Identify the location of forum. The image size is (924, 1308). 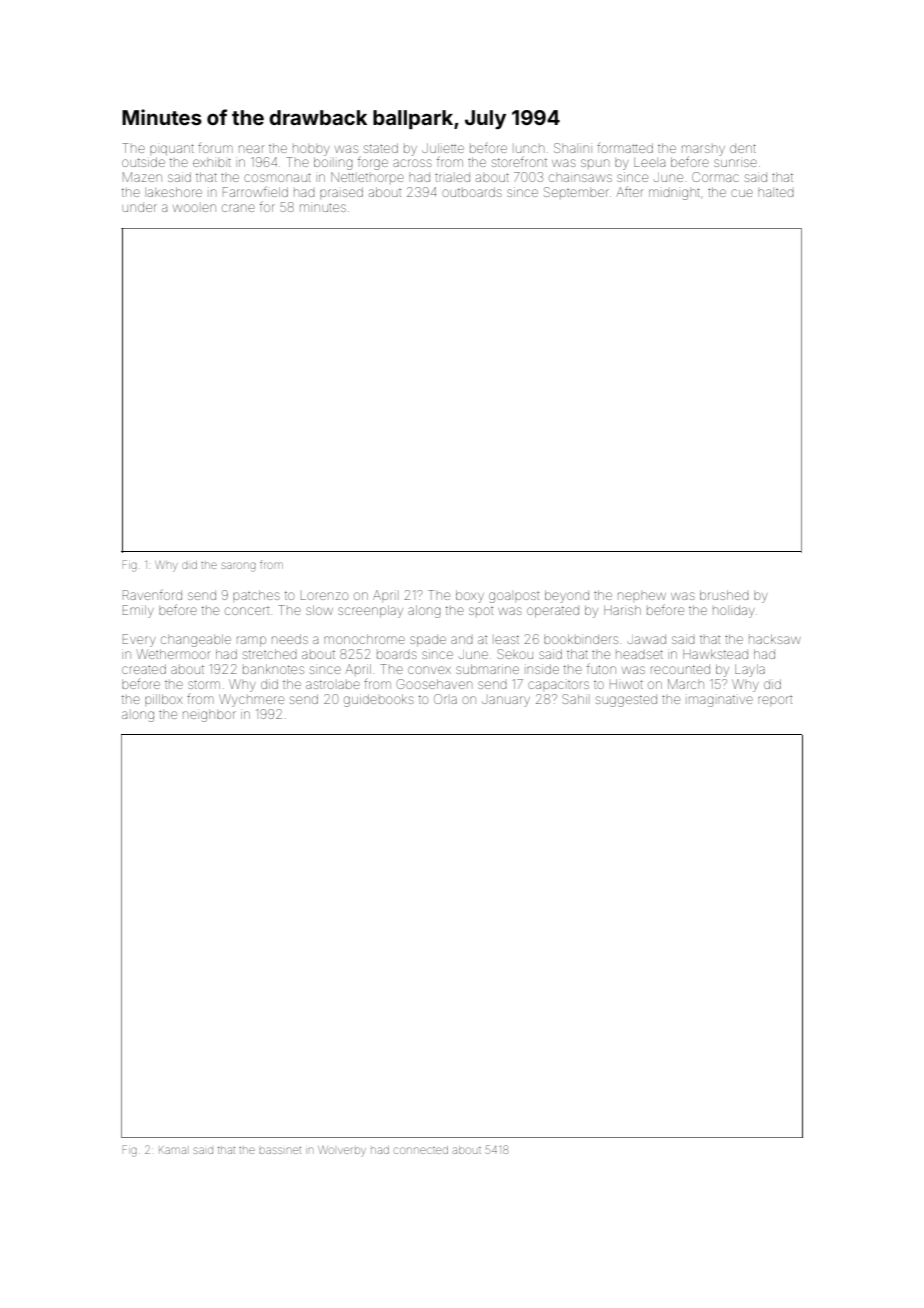
(215, 148).
